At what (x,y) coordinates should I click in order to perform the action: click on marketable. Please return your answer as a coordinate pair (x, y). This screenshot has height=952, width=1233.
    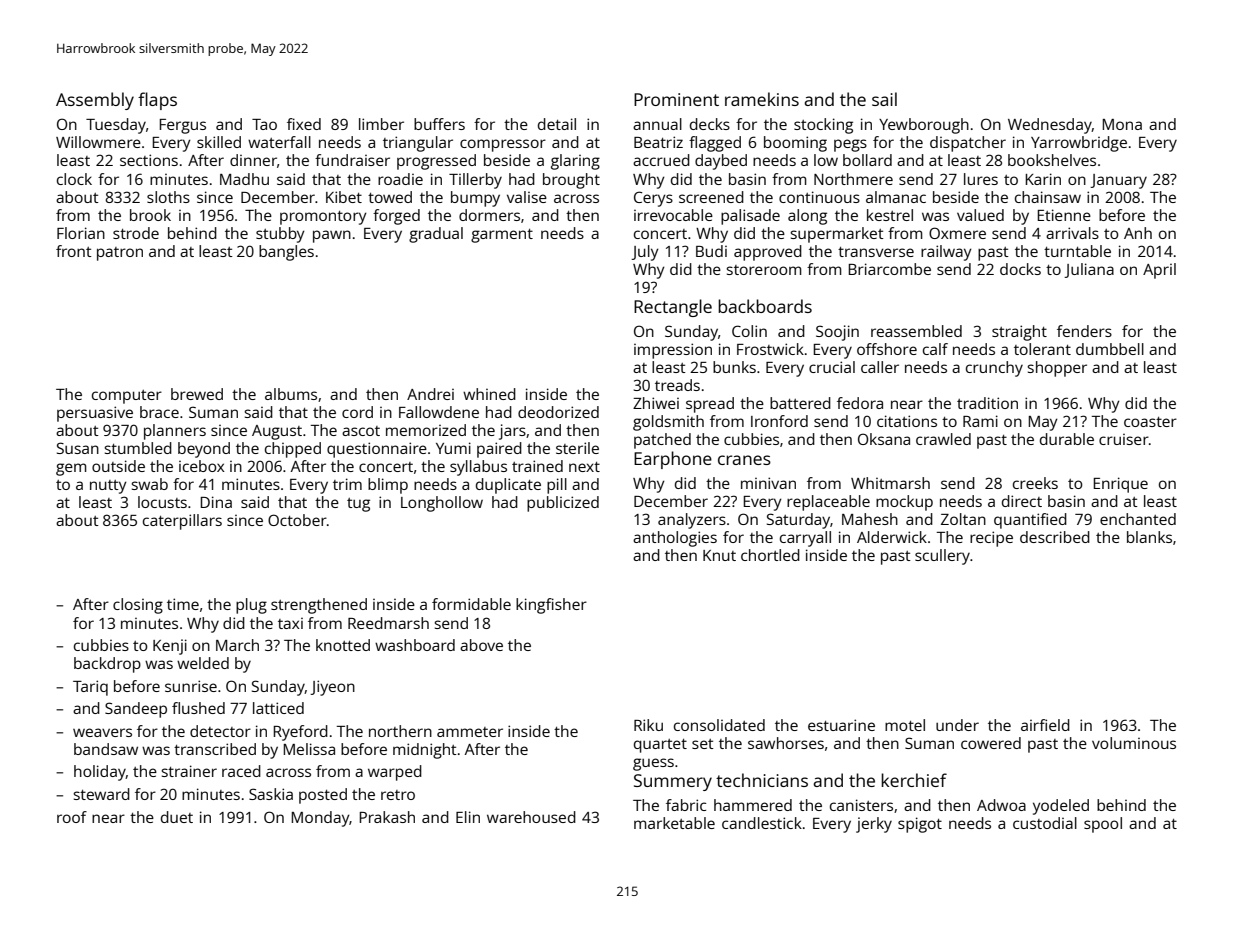
    Looking at the image, I should click on (674, 823).
